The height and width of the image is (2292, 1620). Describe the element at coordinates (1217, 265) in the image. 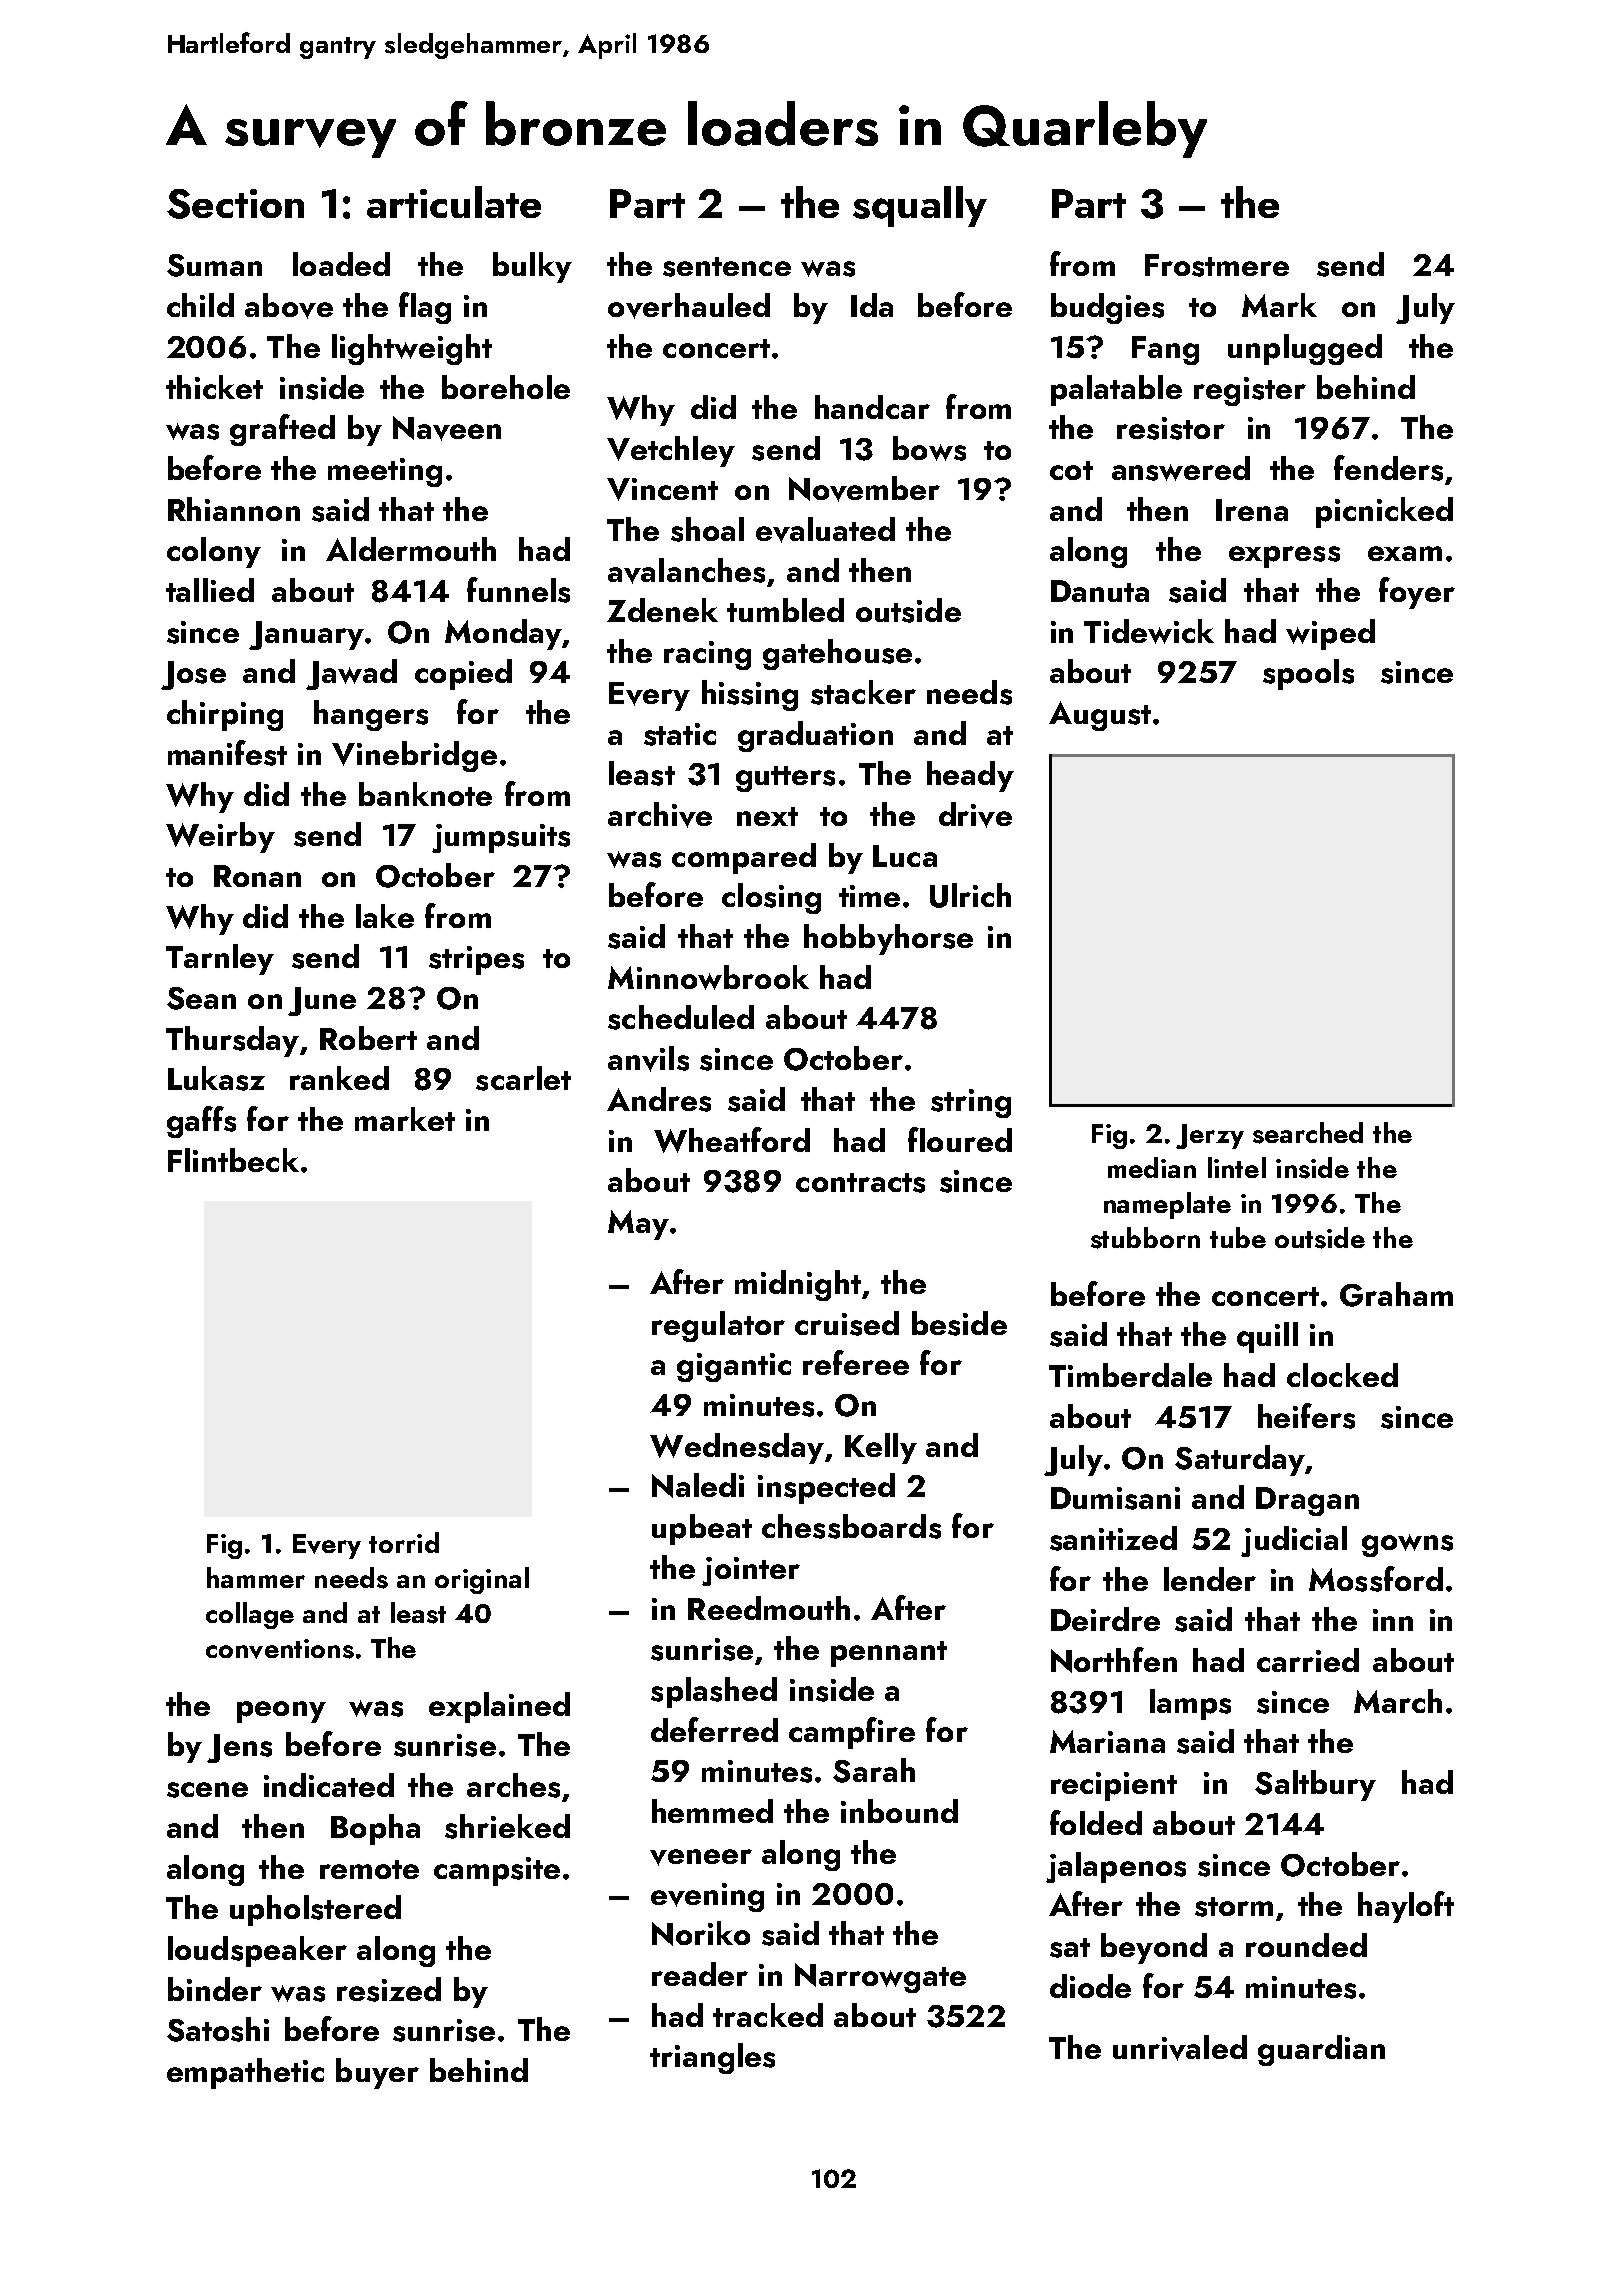

I see `Frostmere` at that location.
